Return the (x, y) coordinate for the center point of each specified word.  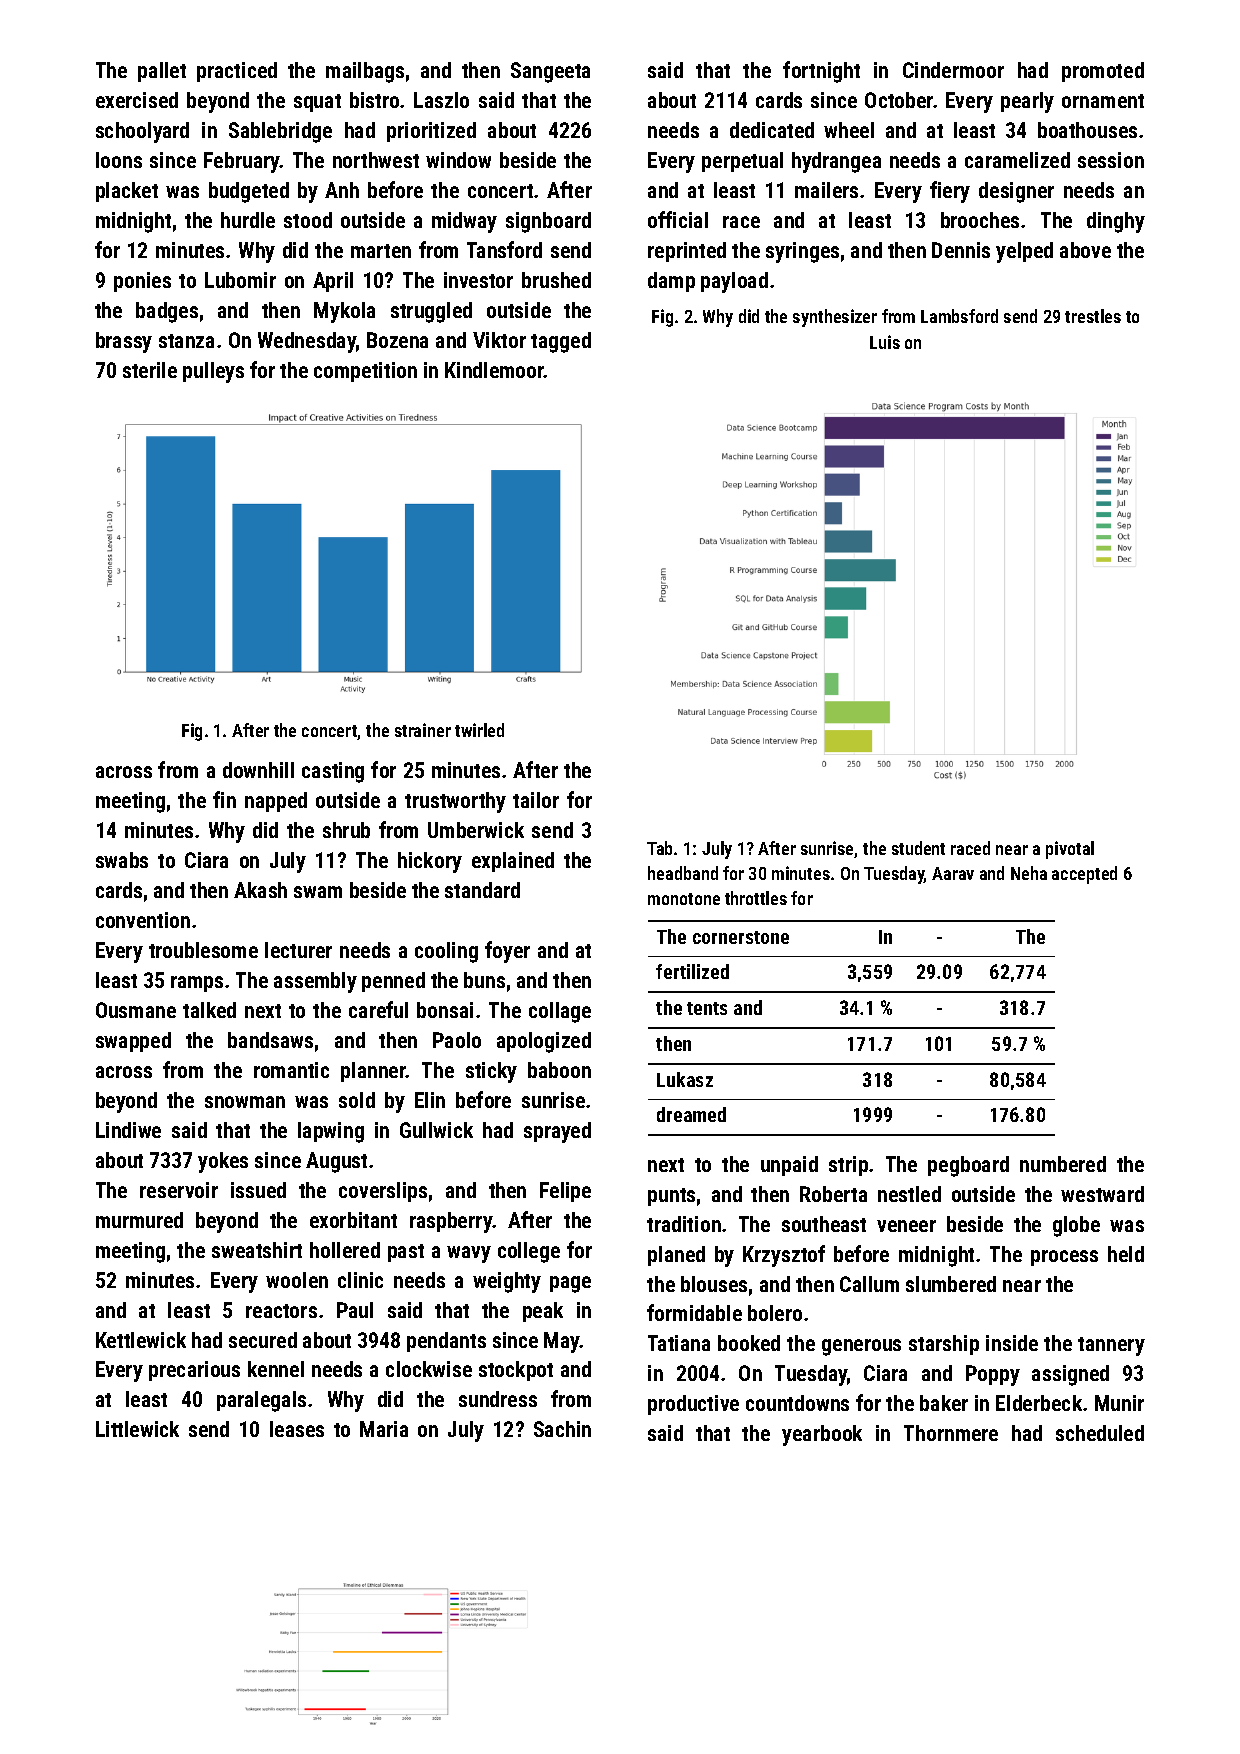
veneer (906, 1226)
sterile (150, 370)
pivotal (1070, 850)
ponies (142, 282)
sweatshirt (257, 1250)
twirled (479, 730)
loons (119, 160)
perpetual (742, 162)
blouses (714, 1284)
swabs (122, 860)
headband (683, 873)
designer (1016, 192)
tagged (561, 342)
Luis (885, 342)
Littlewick (137, 1429)
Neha (1029, 873)
